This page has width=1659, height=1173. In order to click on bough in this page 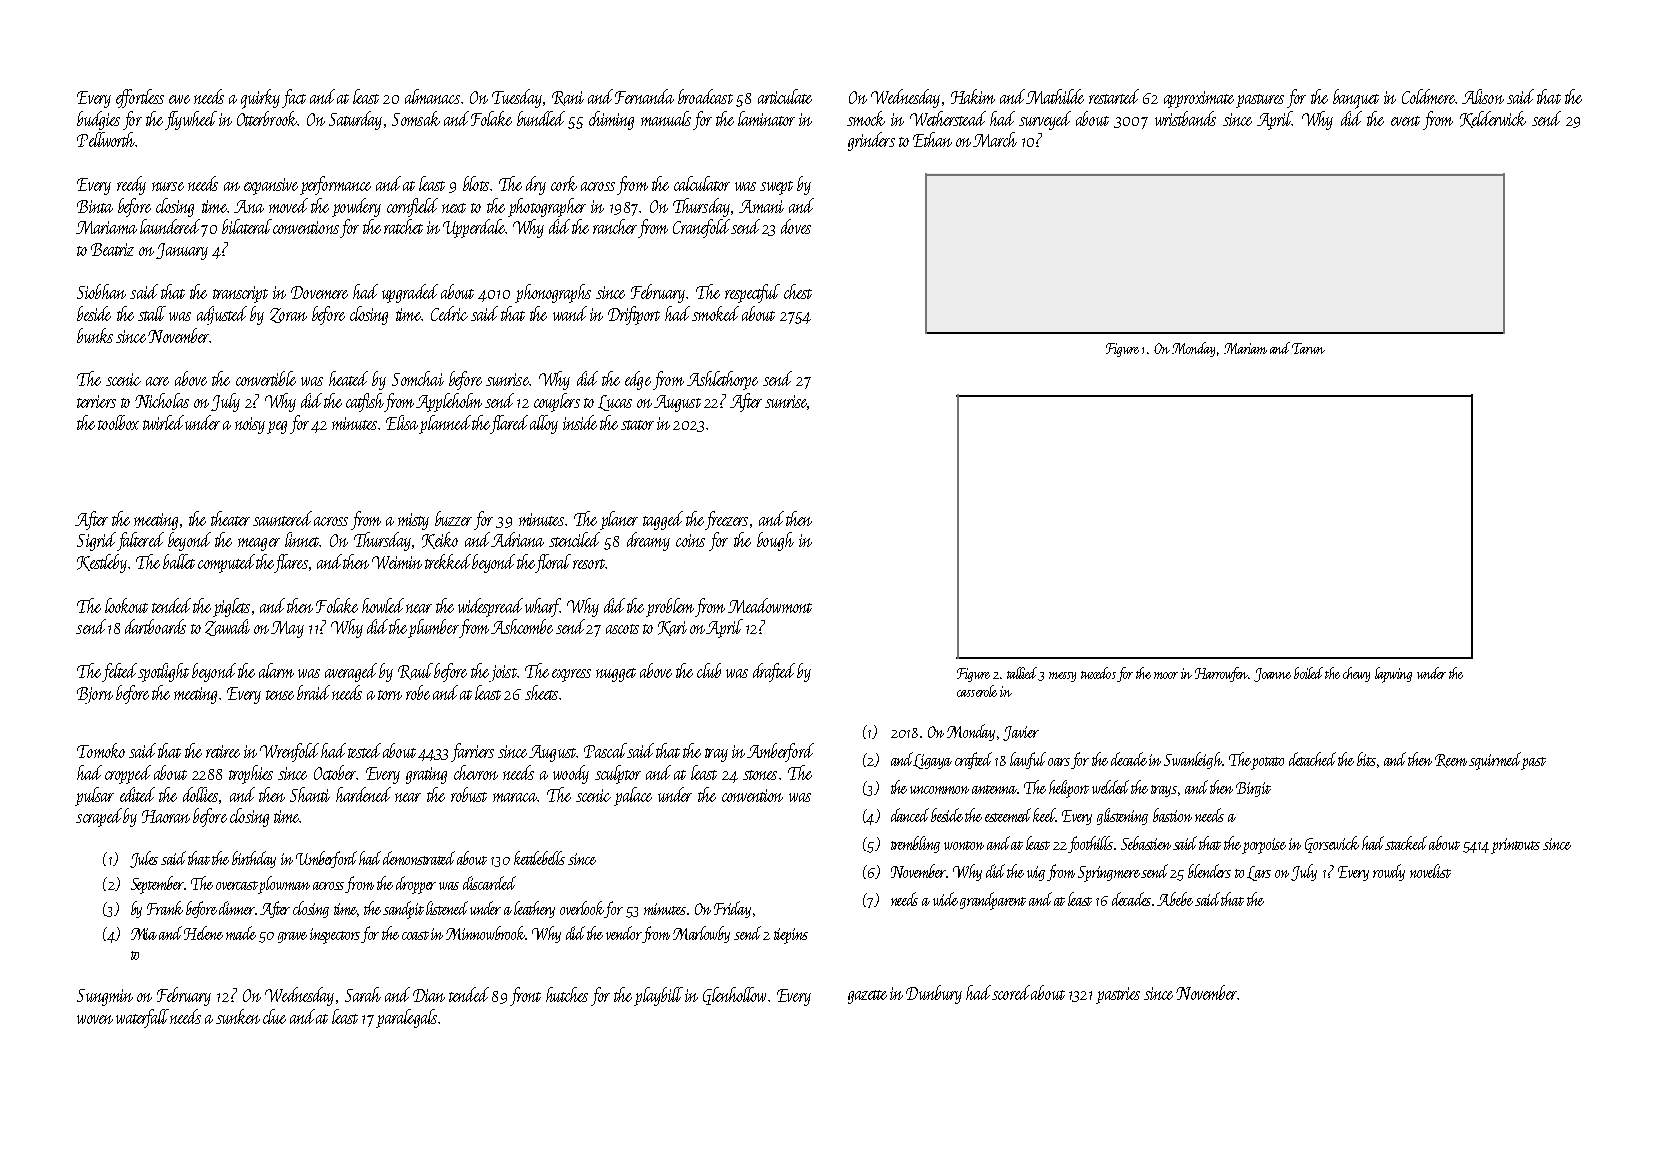, I will do `click(775, 541)`.
